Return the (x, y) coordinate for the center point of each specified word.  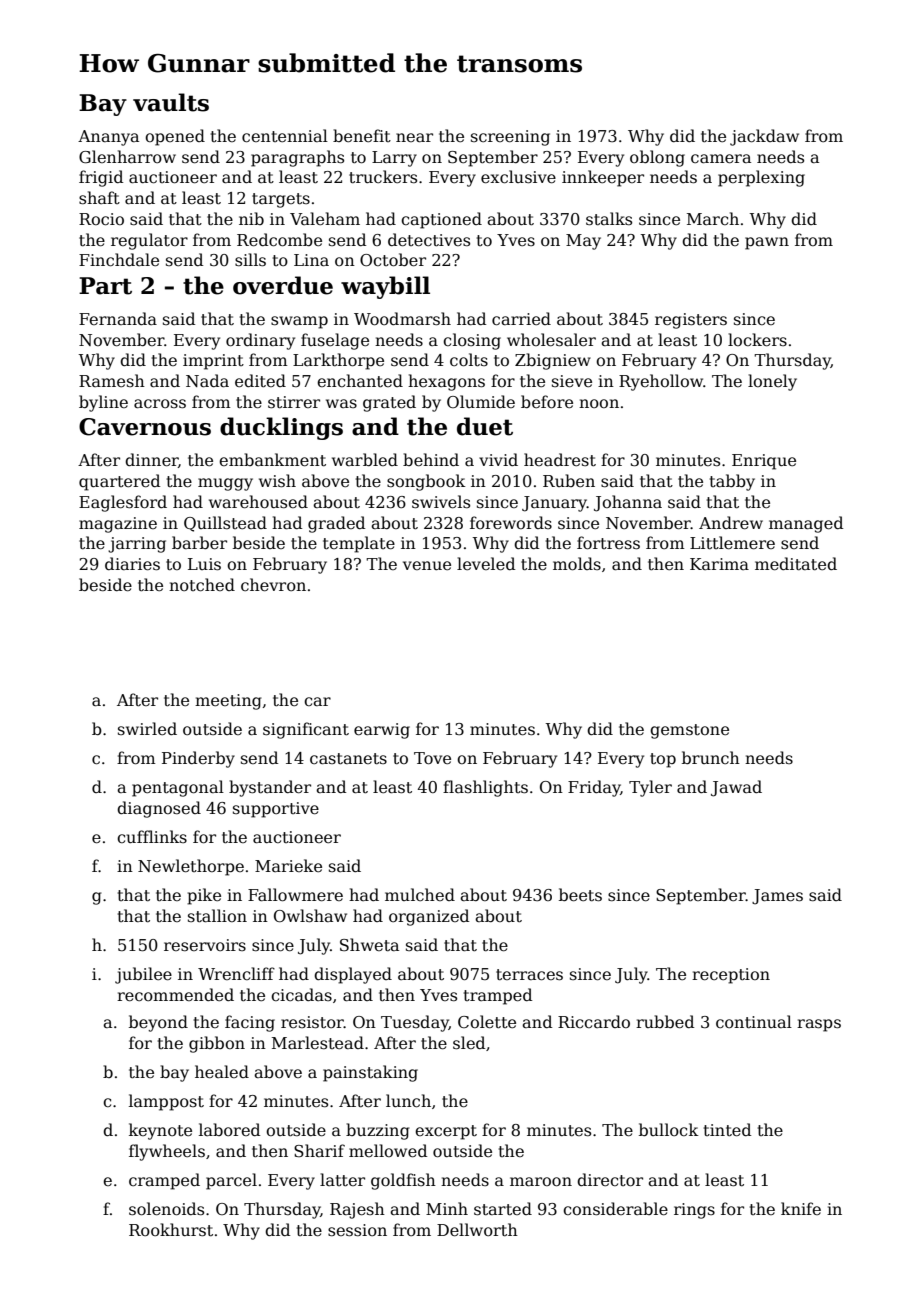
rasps (819, 1025)
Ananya (108, 138)
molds (577, 564)
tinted (727, 1130)
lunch (408, 1101)
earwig (382, 731)
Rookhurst (171, 1230)
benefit (362, 135)
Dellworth (477, 1230)
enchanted (360, 381)
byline (103, 403)
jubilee (143, 975)
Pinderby (198, 759)
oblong (657, 158)
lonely (772, 382)
